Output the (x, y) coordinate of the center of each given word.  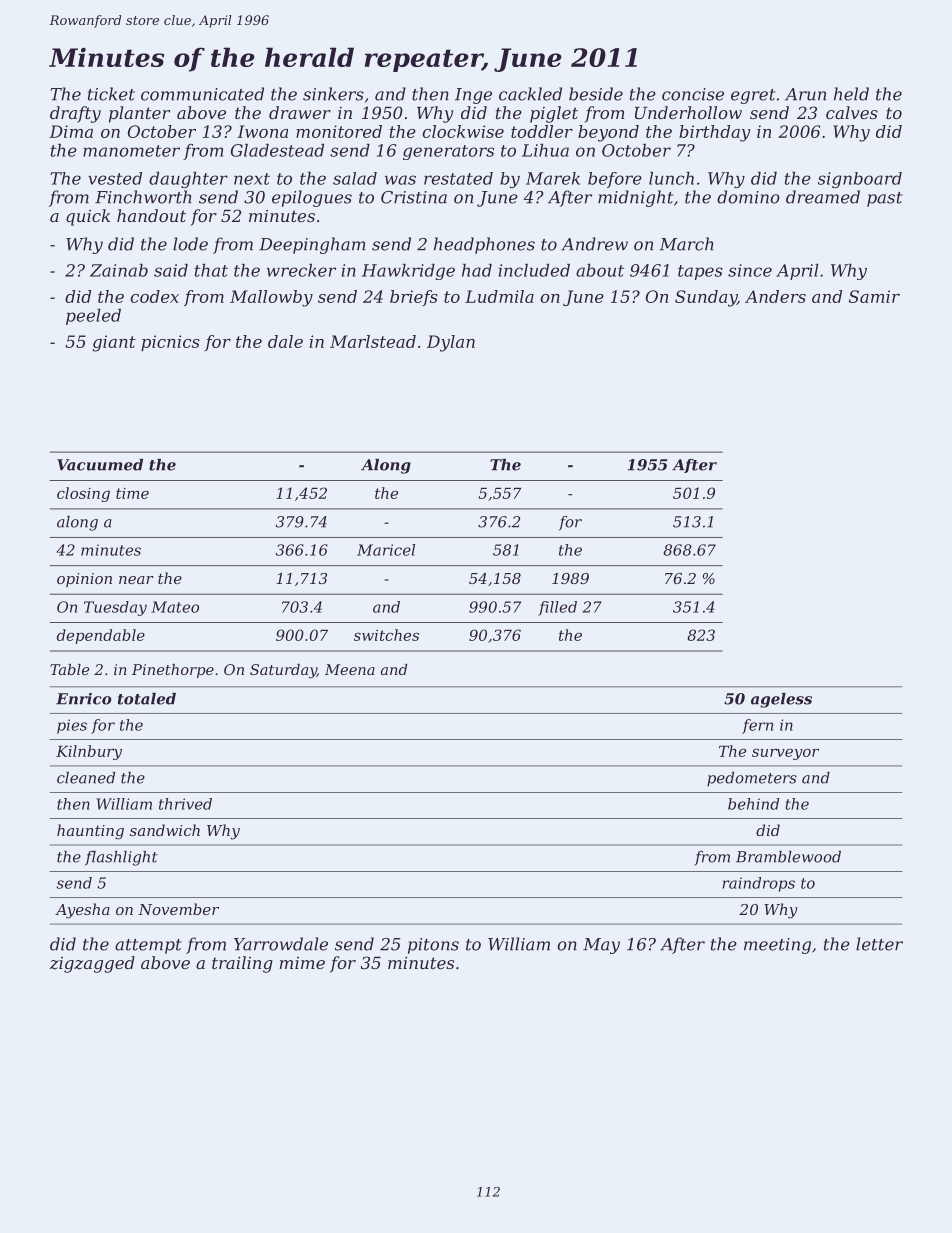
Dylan (451, 343)
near (136, 580)
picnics (170, 343)
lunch (671, 178)
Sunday (706, 298)
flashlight (121, 858)
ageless (781, 700)
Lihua (545, 150)
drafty (75, 114)
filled (557, 608)
